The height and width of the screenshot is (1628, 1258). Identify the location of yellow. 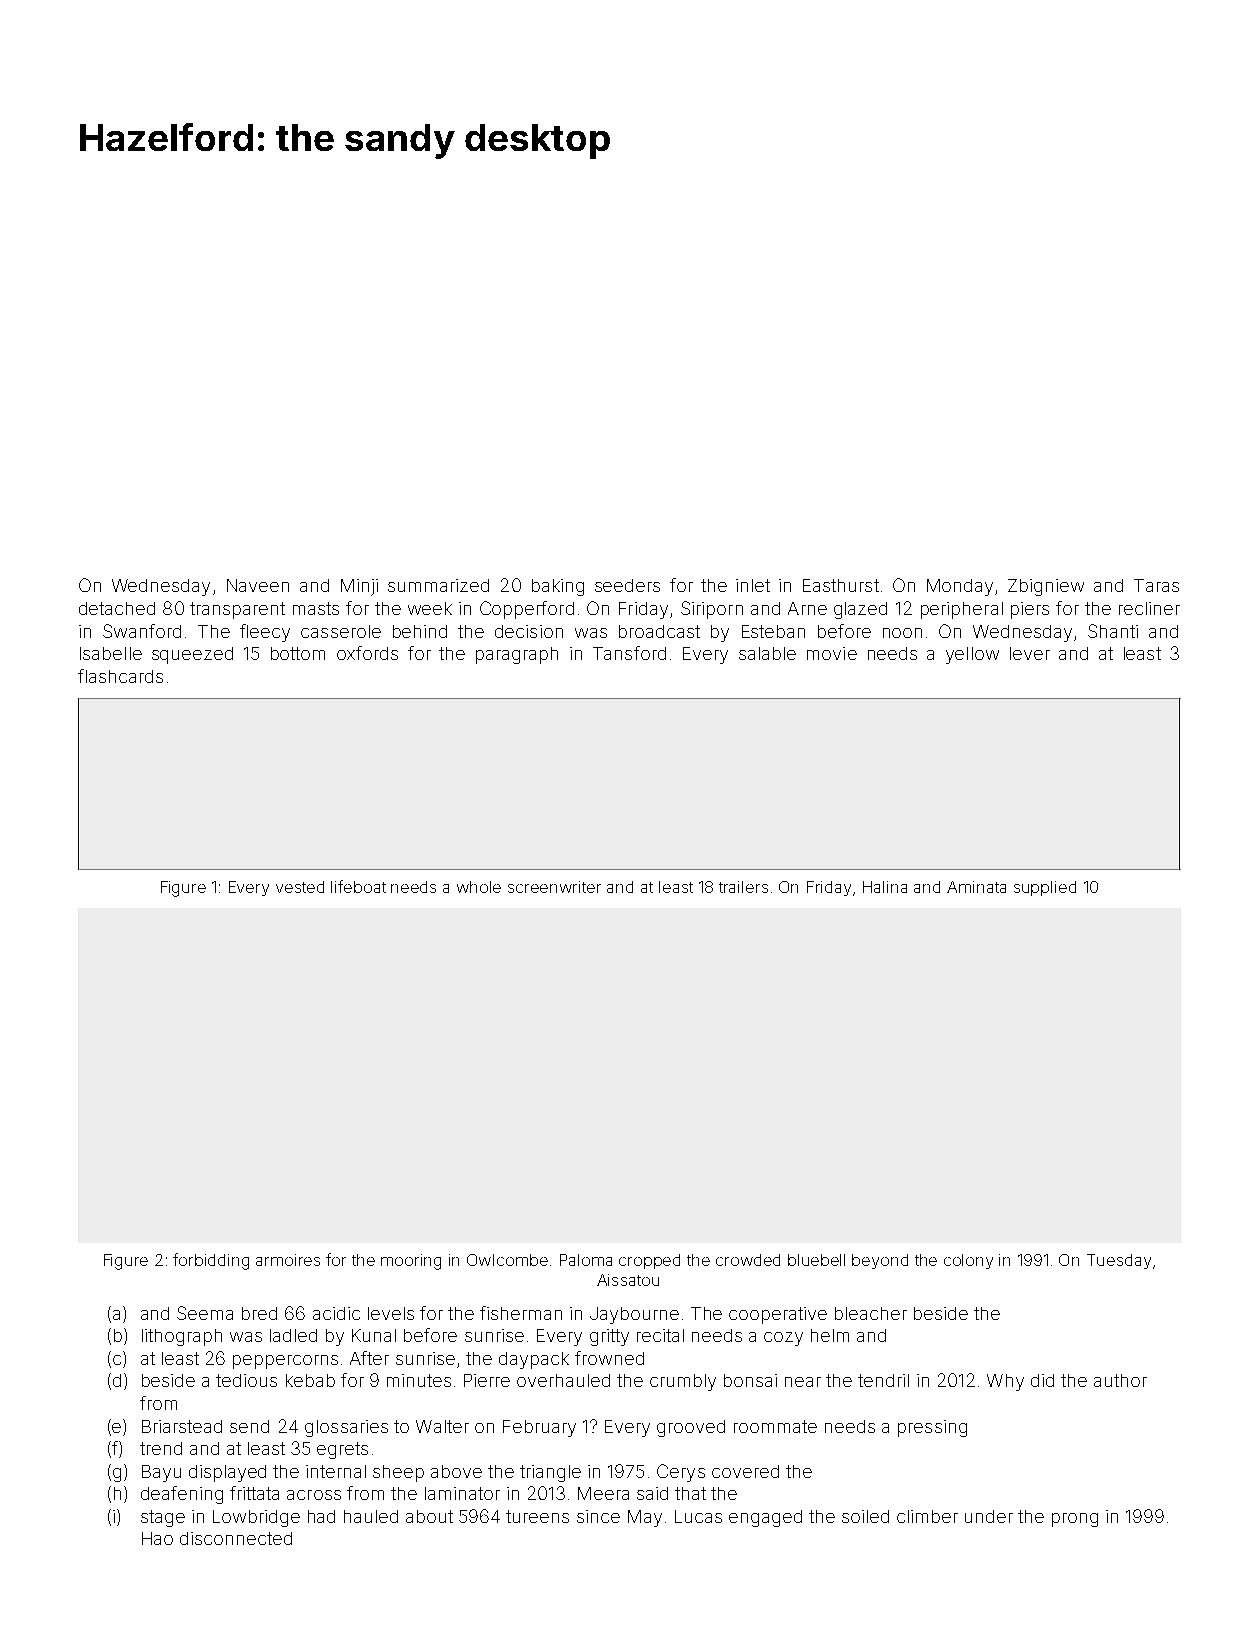
(972, 655).
